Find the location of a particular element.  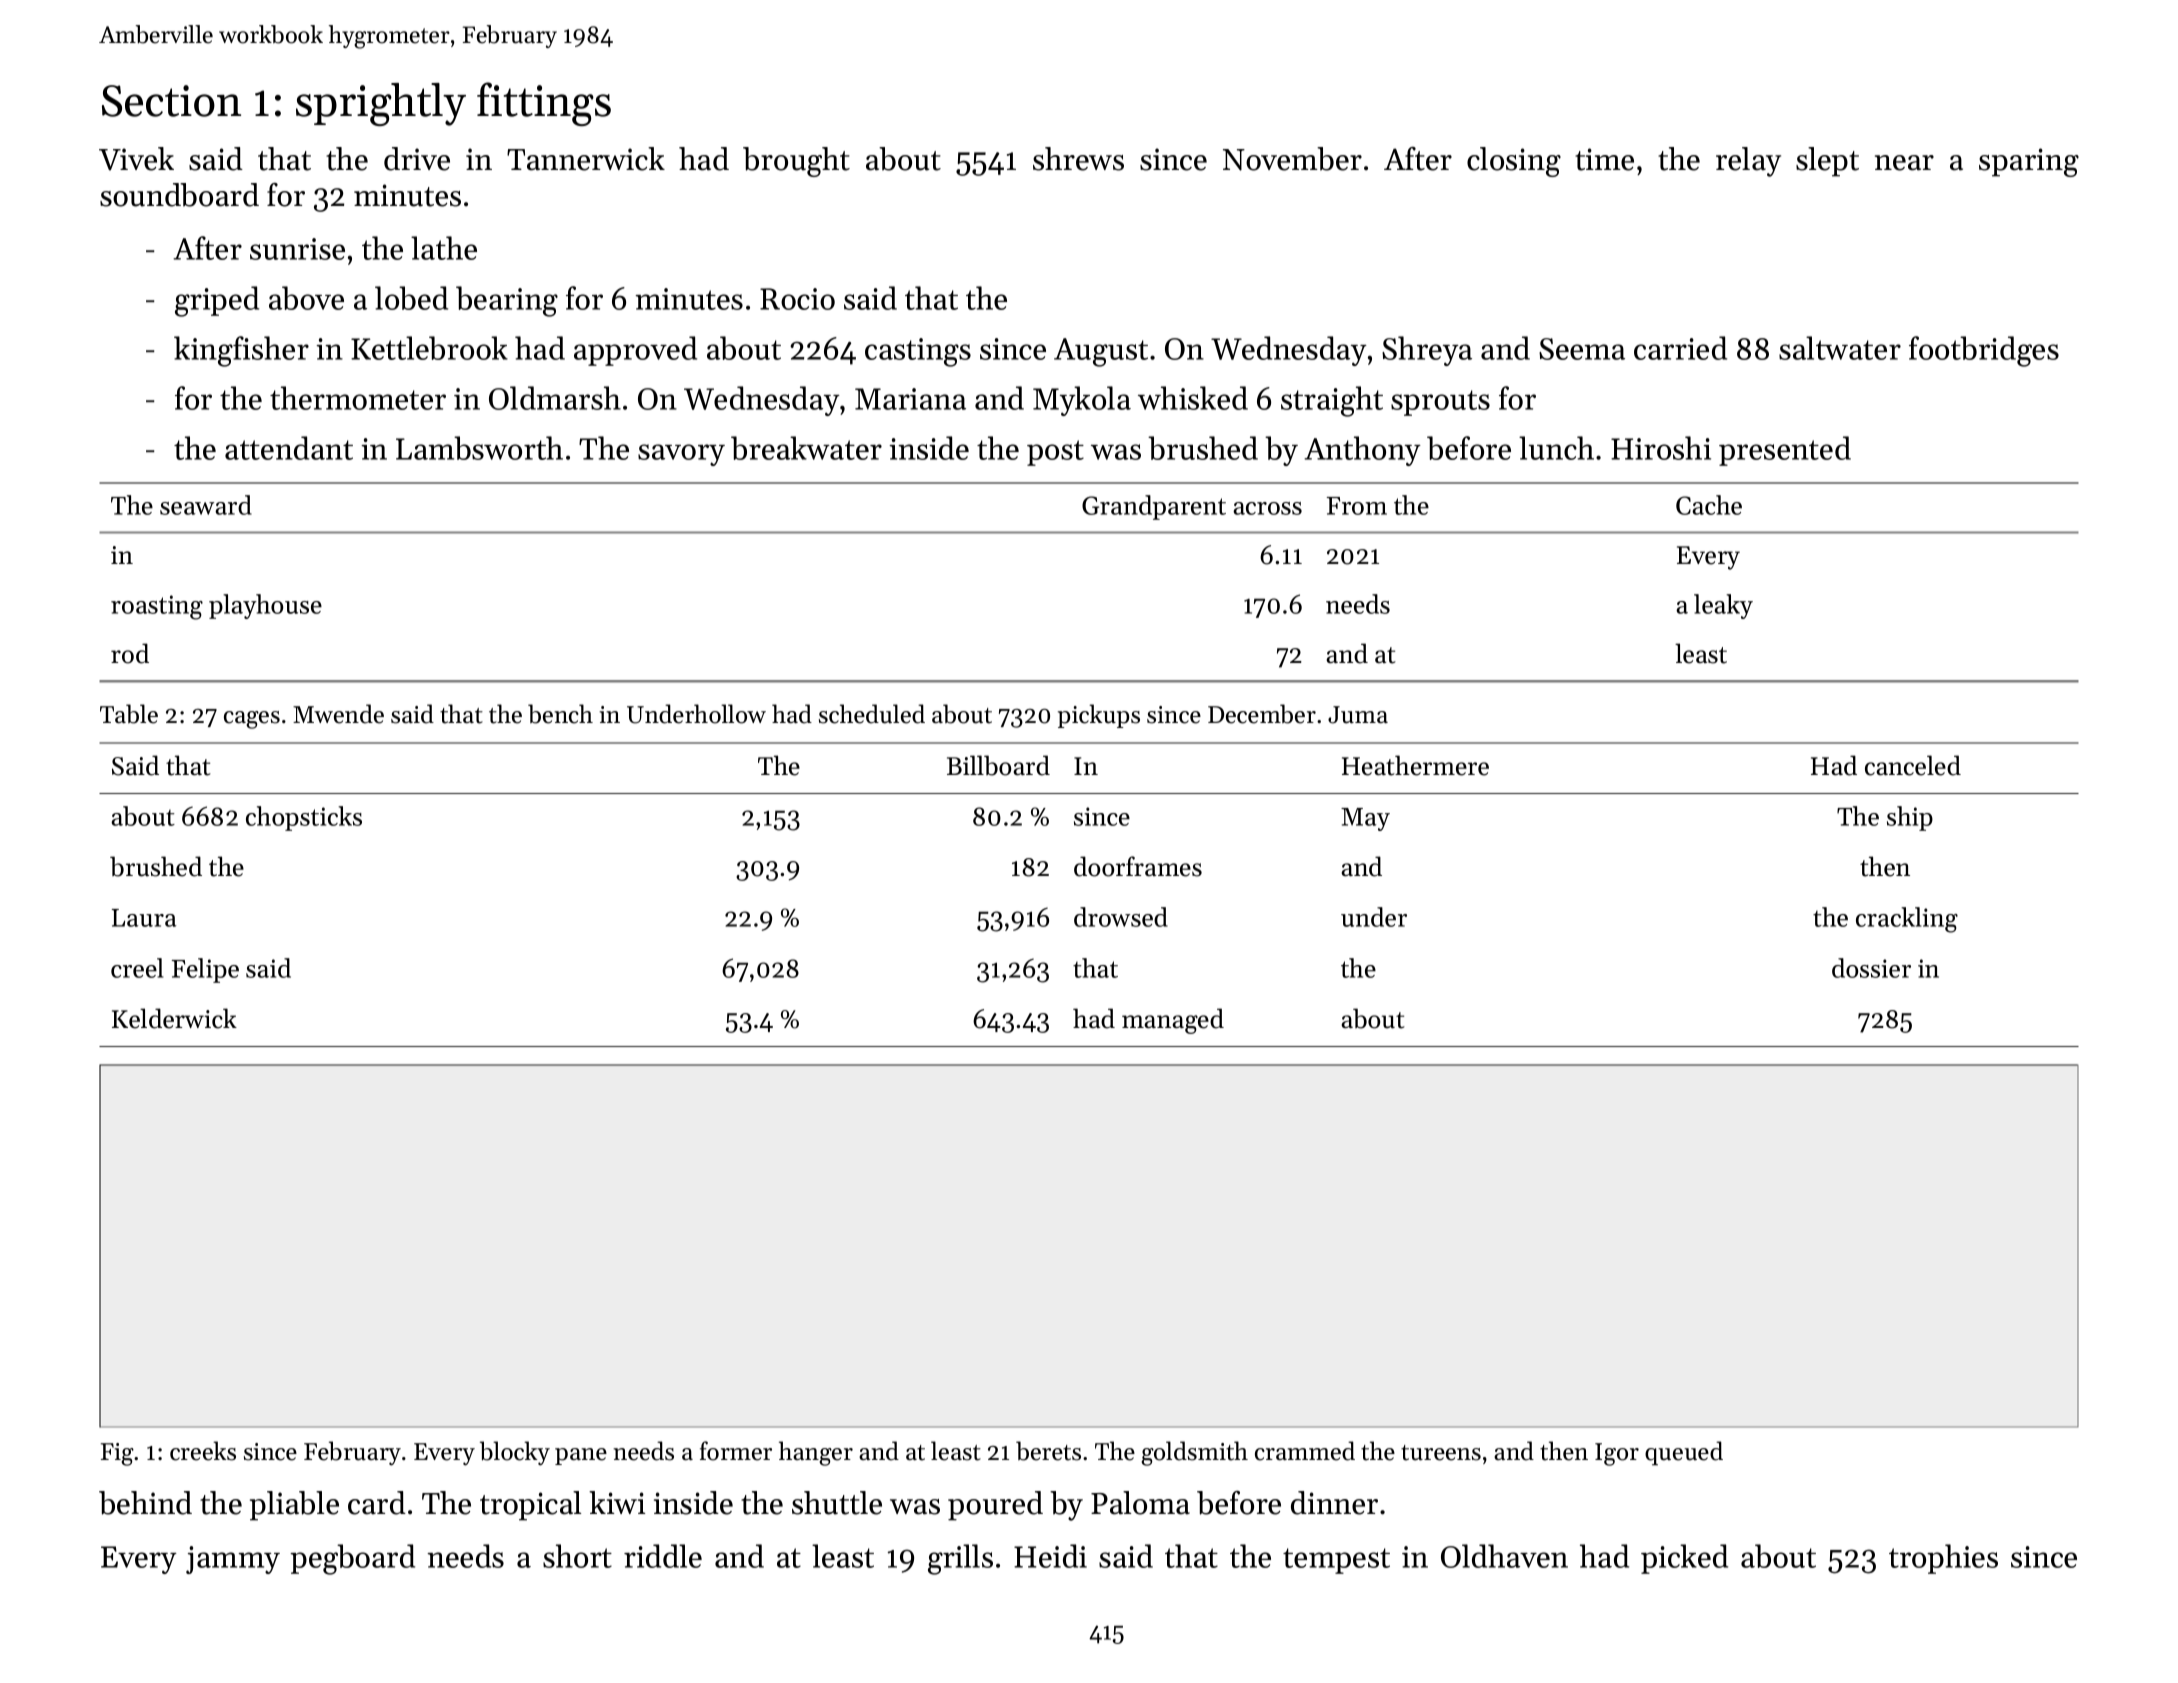

fittings is located at coordinates (544, 104).
